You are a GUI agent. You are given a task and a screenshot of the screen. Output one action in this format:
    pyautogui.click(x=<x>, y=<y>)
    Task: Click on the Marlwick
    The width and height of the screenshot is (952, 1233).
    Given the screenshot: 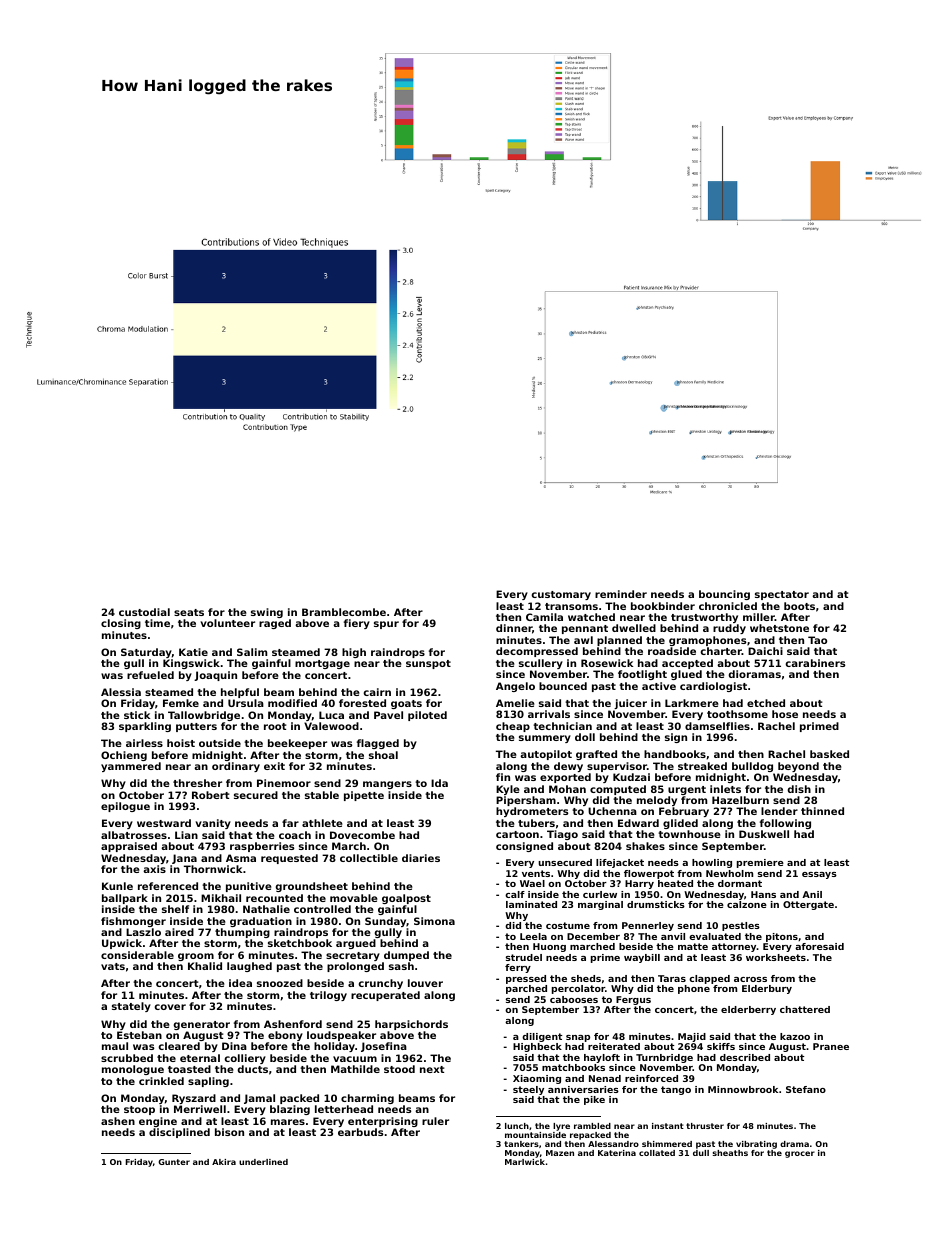 What is the action you would take?
    pyautogui.click(x=525, y=1162)
